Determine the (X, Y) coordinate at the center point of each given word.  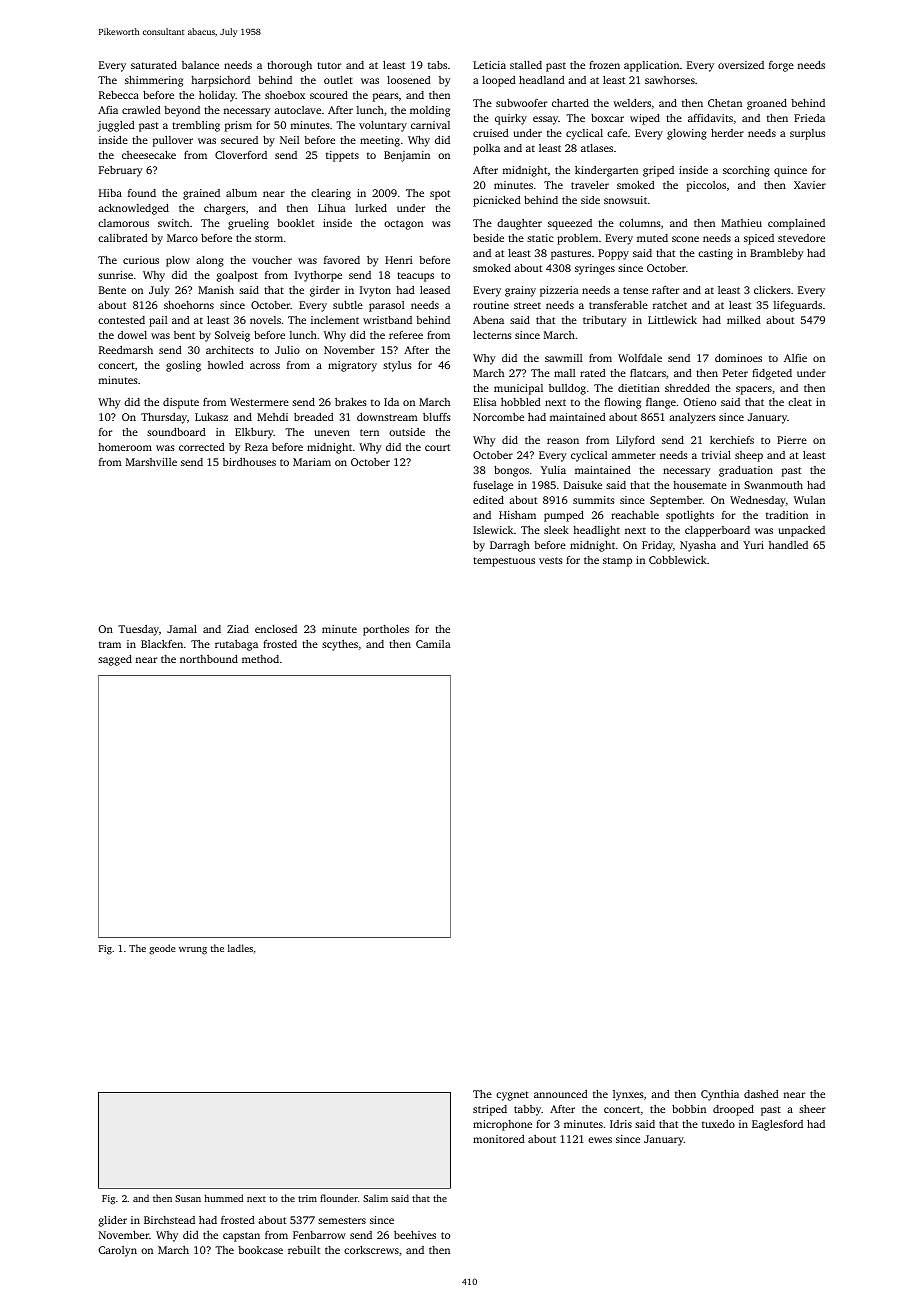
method (260, 659)
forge (781, 66)
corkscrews (371, 1250)
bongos (511, 471)
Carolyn (118, 1251)
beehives (415, 1235)
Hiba (110, 193)
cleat (800, 402)
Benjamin (407, 156)
